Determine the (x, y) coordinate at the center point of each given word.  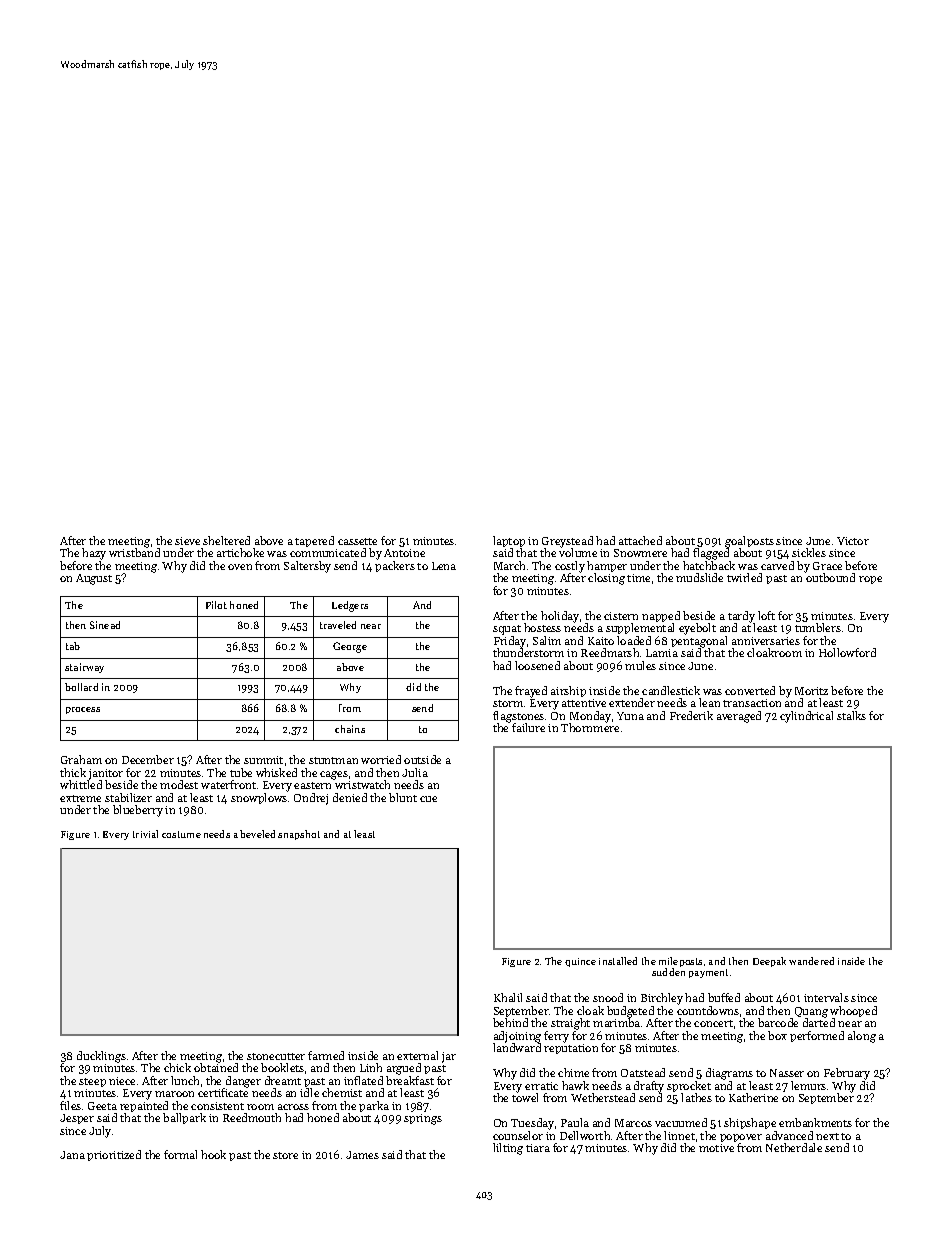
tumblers (818, 627)
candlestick (671, 690)
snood (608, 997)
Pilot (216, 605)
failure (528, 727)
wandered (811, 961)
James (362, 1155)
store (285, 1155)
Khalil (508, 997)
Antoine (404, 553)
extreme (80, 798)
